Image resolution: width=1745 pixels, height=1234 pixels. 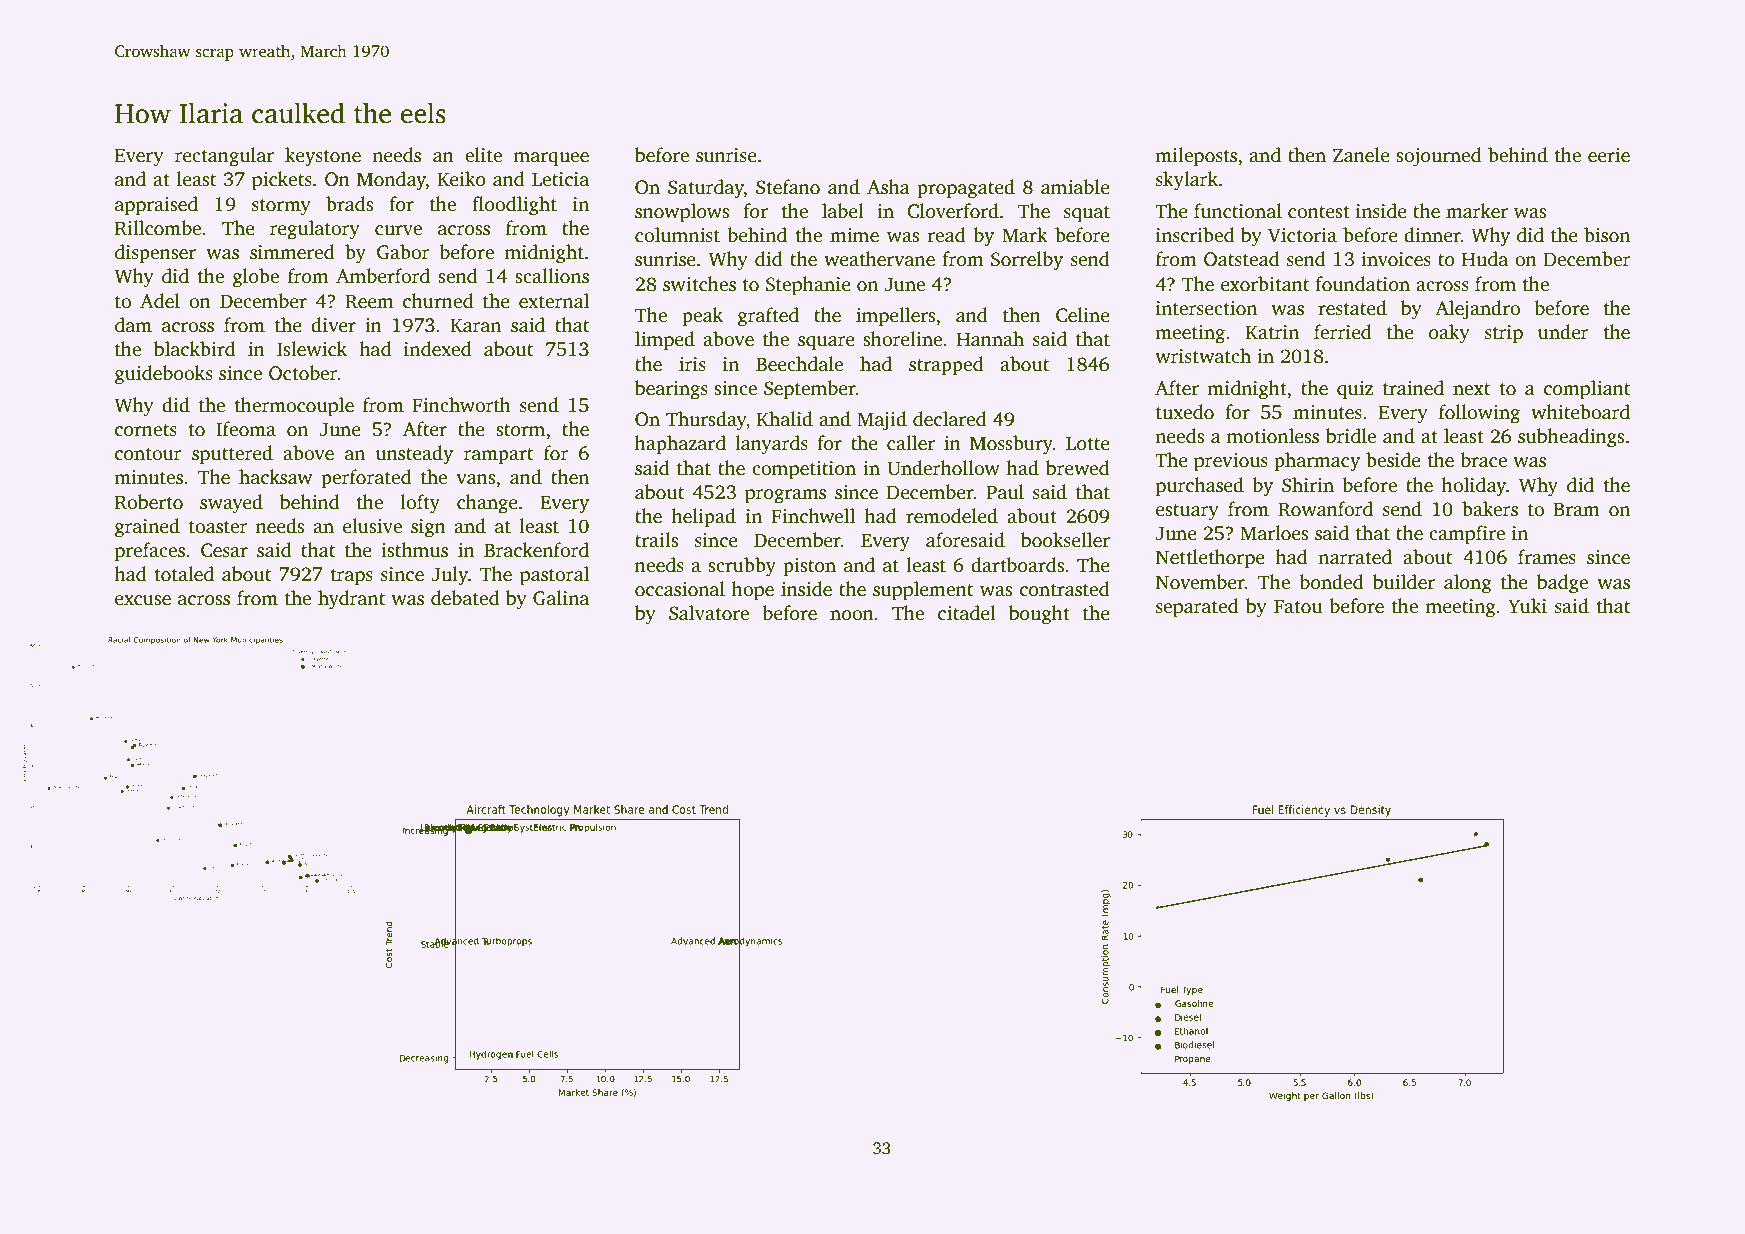 I want to click on Finchworth, so click(x=461, y=405).
